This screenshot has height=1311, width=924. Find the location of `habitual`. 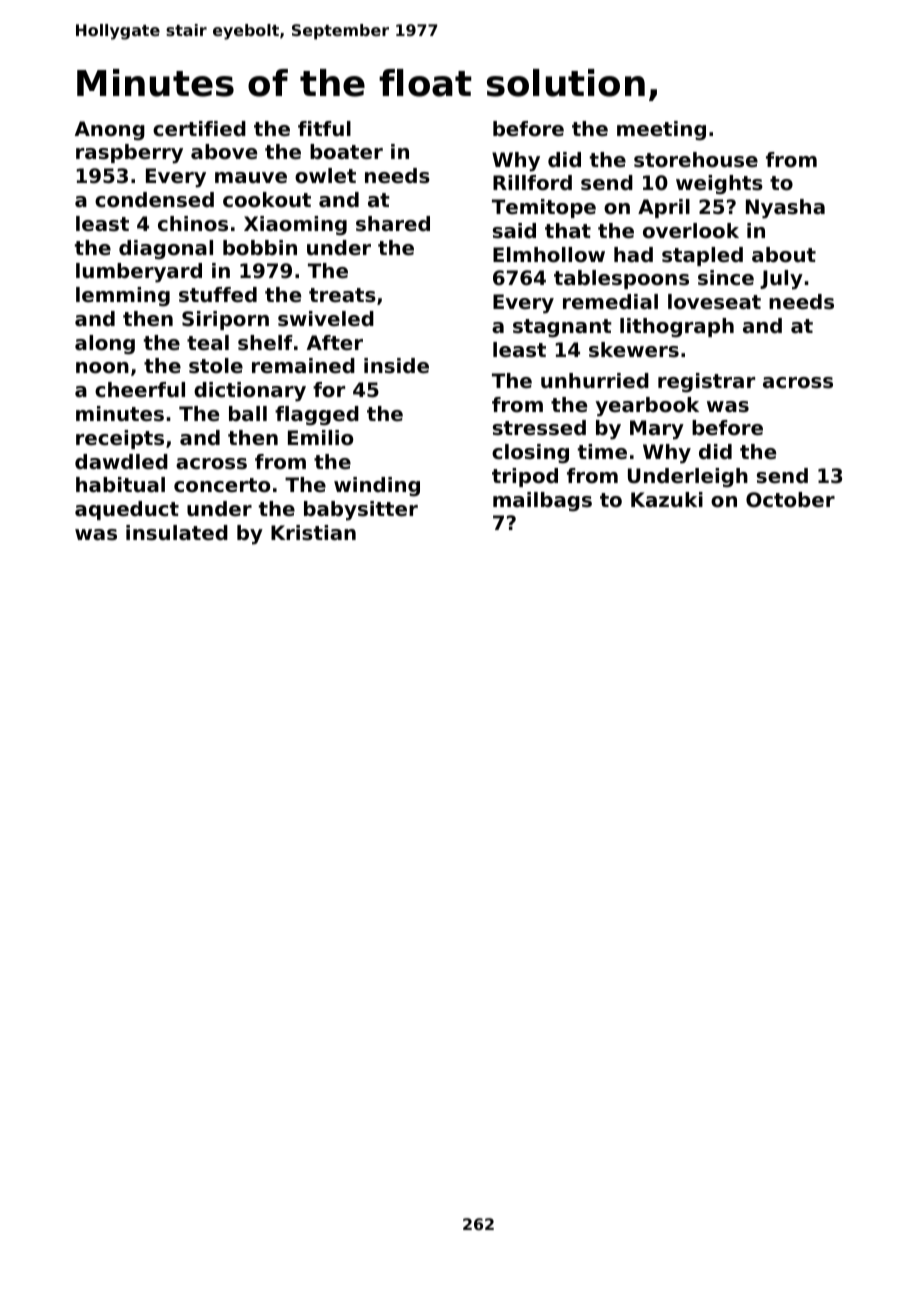

habitual is located at coordinates (120, 485).
